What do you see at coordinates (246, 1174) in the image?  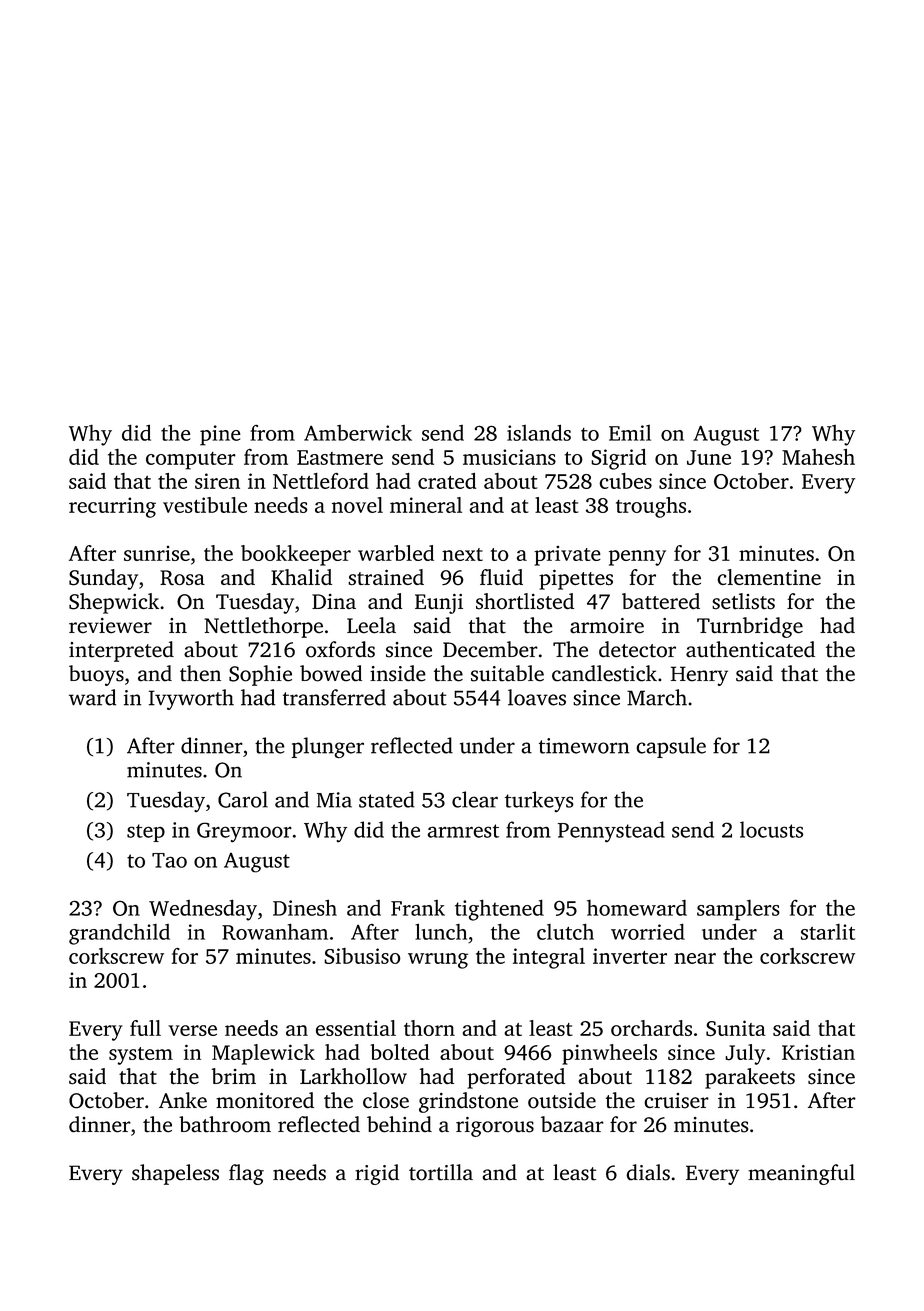 I see `flag` at bounding box center [246, 1174].
